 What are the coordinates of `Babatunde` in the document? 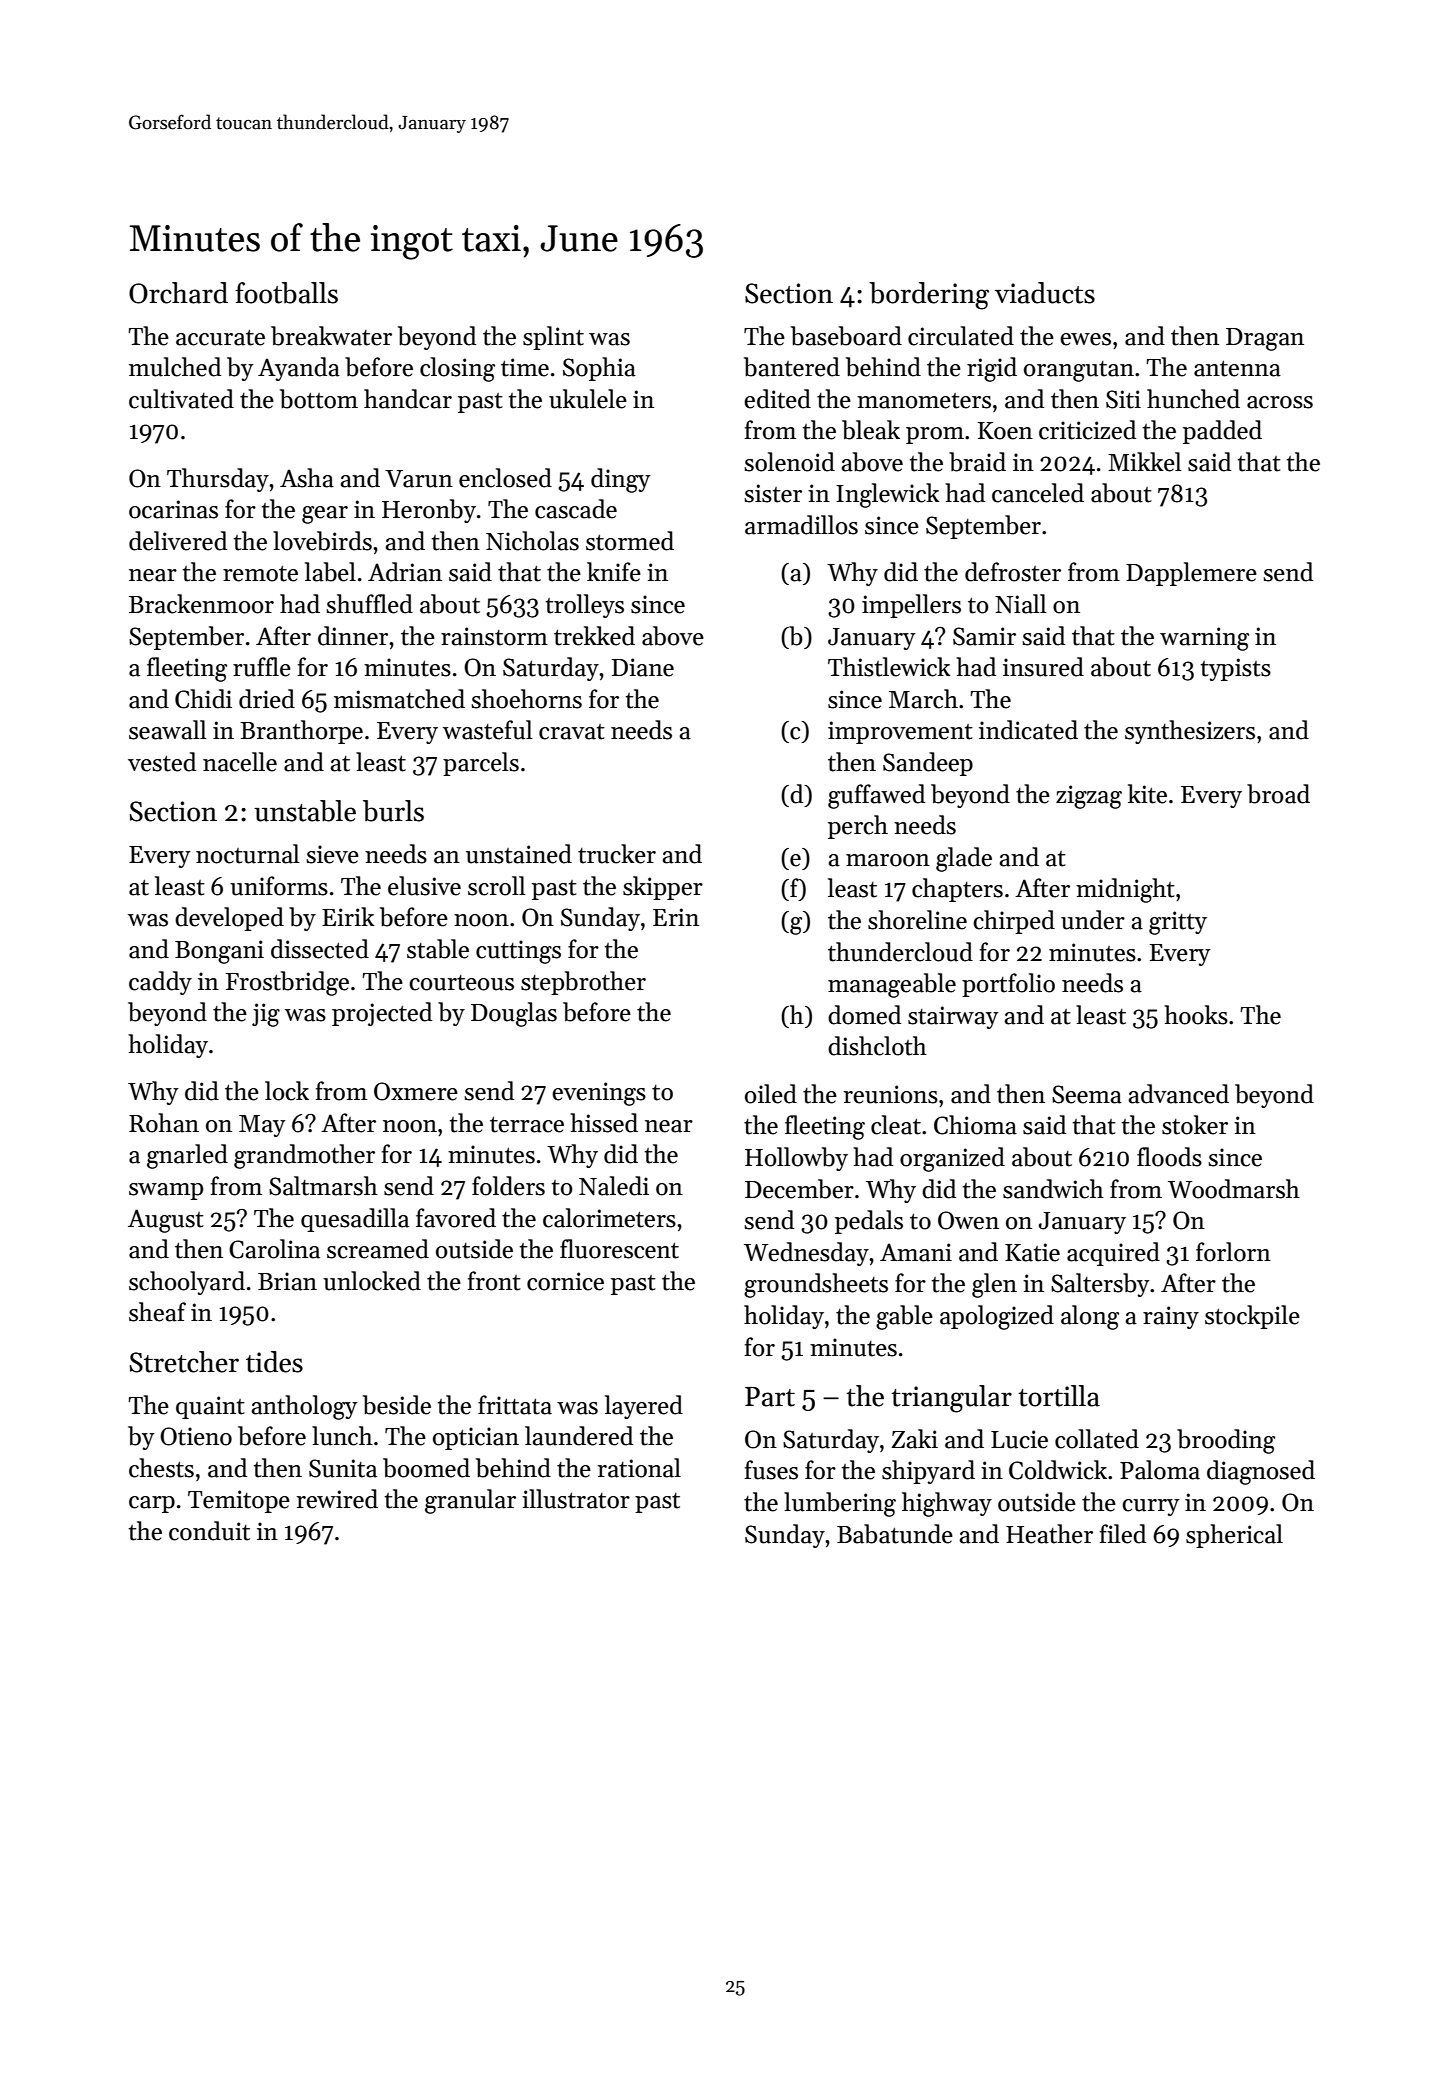 It's located at (895, 1534).
